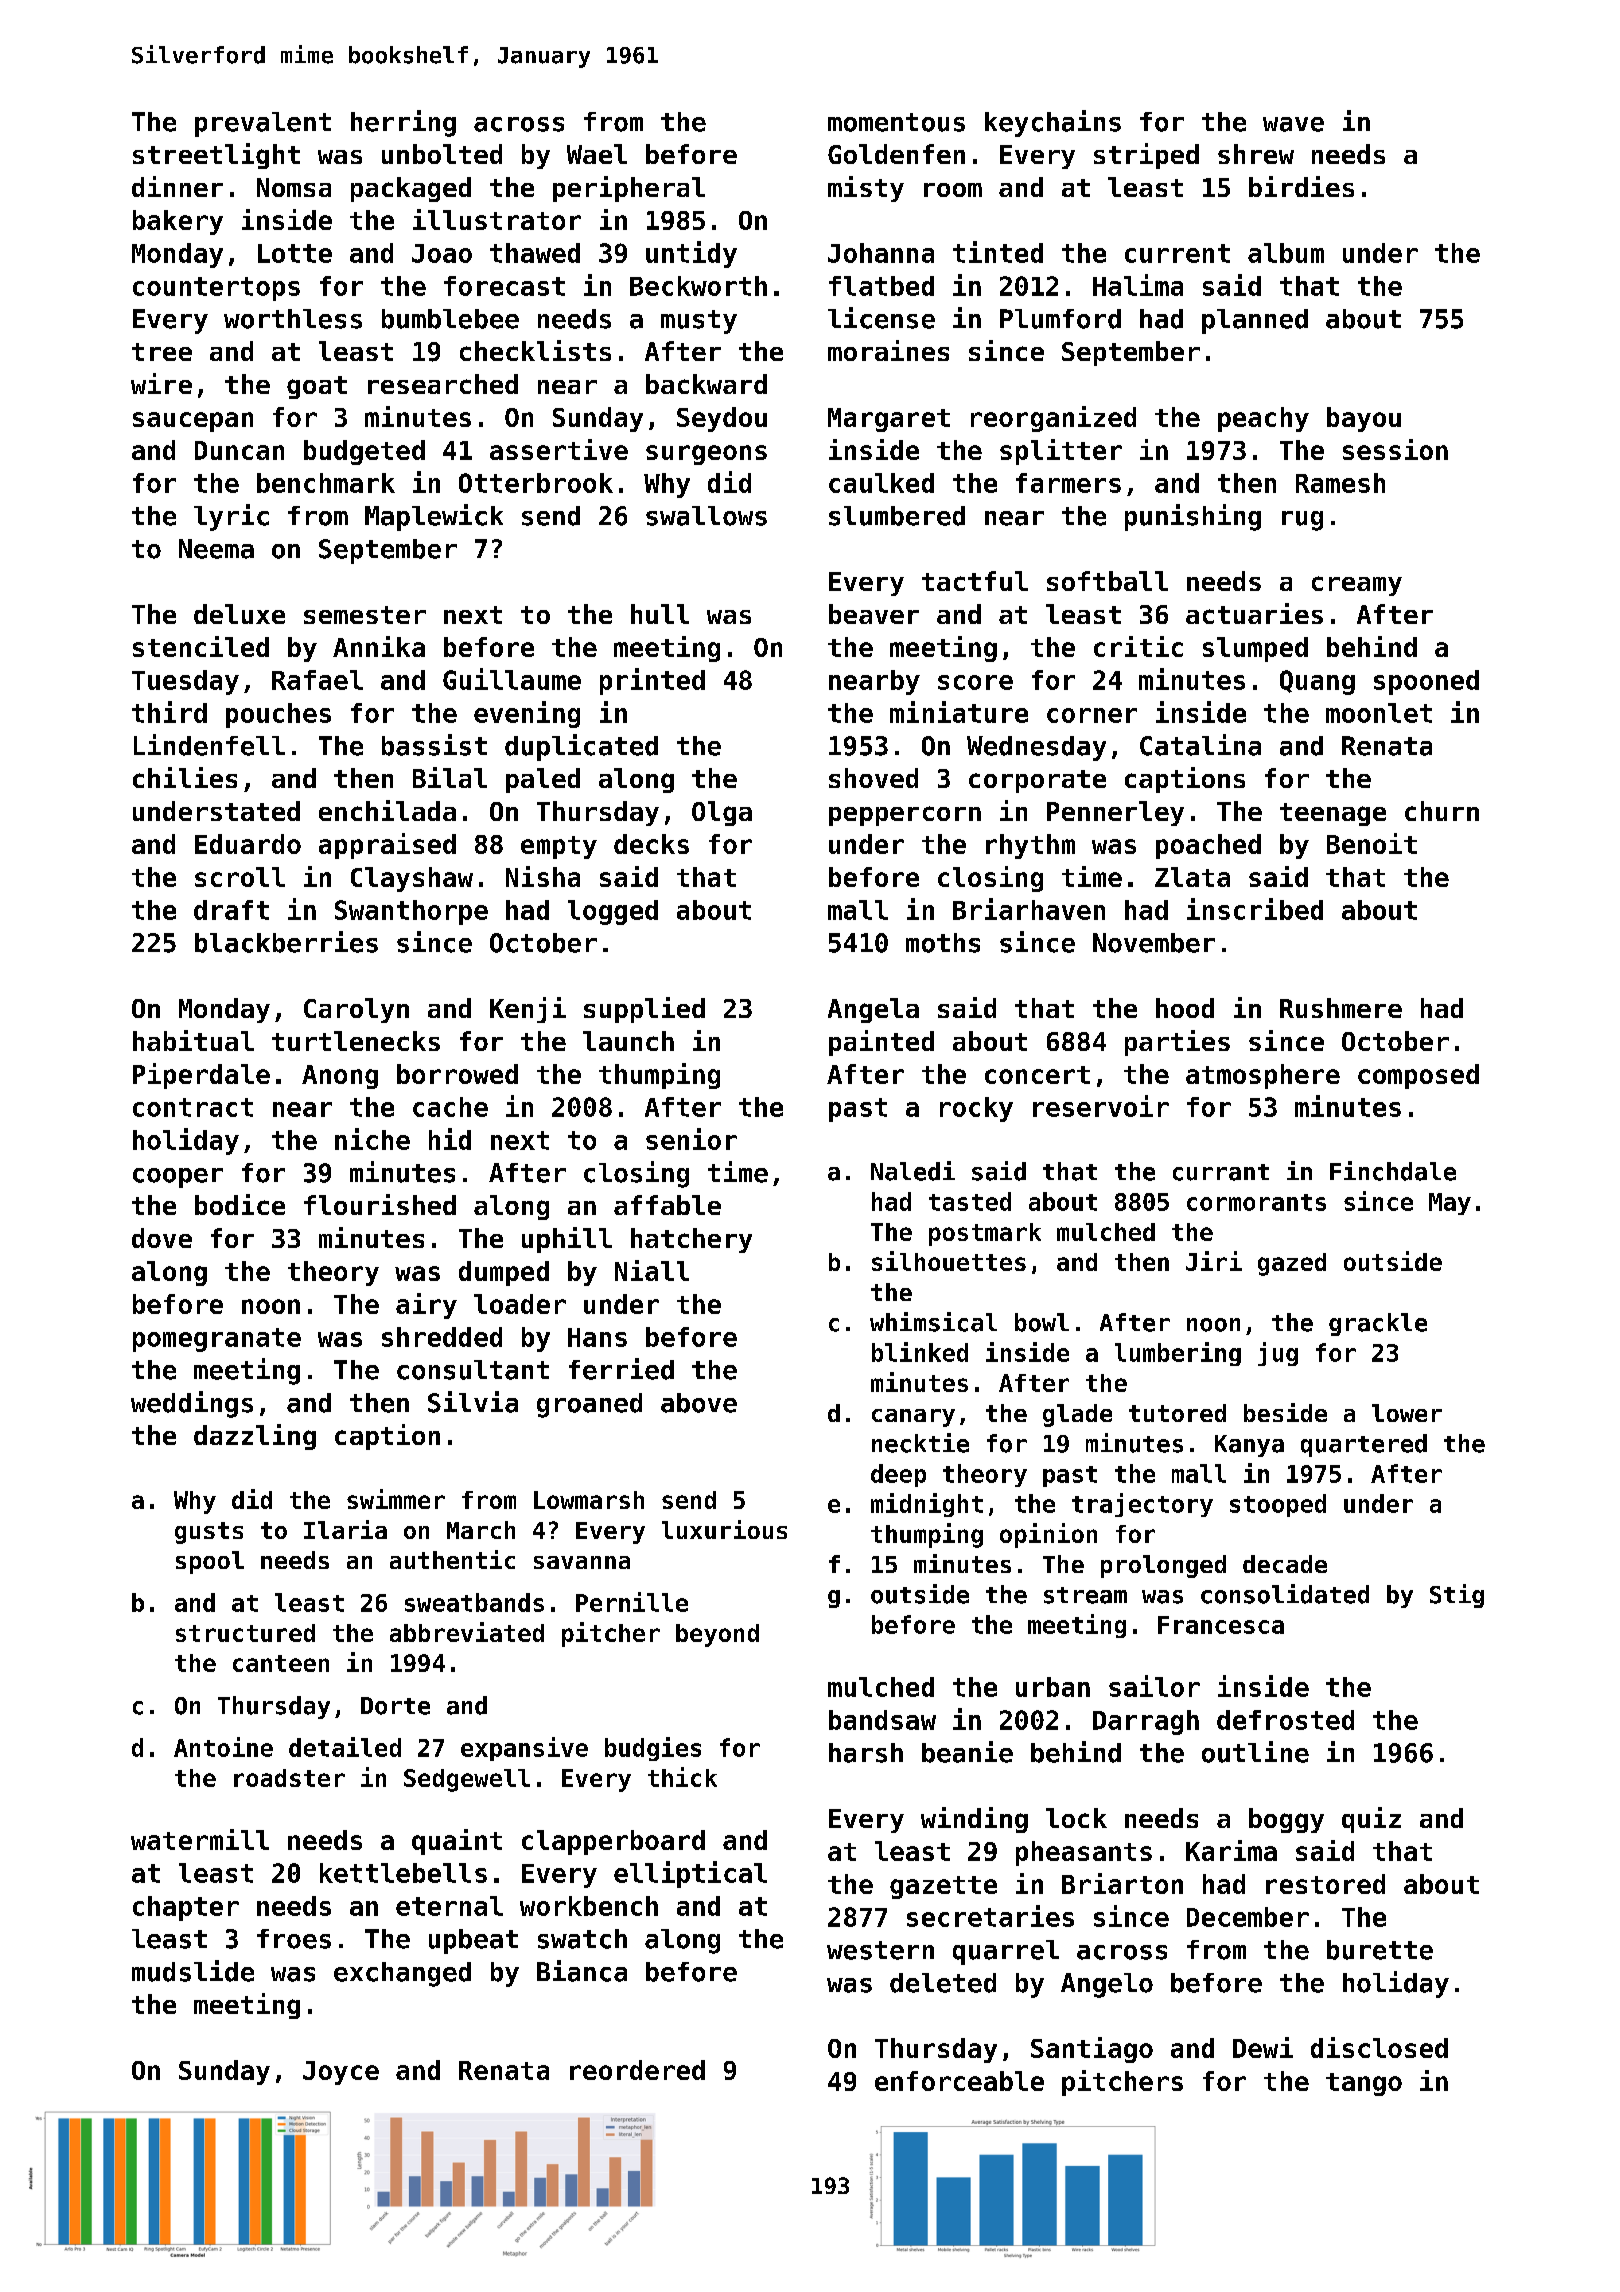 The width and height of the document is (1620, 2292). What do you see at coordinates (880, 1950) in the document?
I see `western` at bounding box center [880, 1950].
